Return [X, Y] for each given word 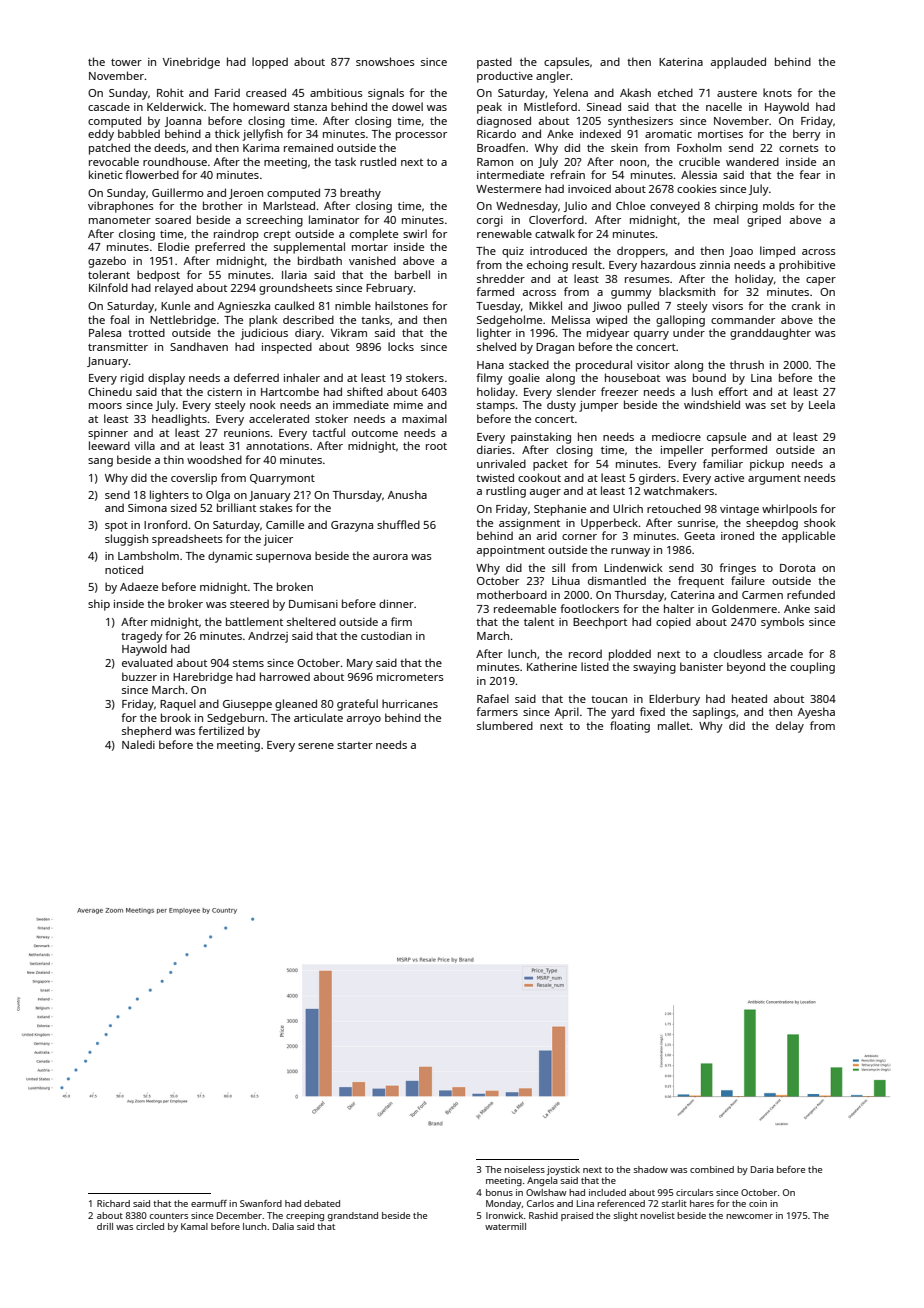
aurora [390, 557]
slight [626, 1216]
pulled [643, 307]
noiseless [524, 1169]
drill [105, 1226]
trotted [146, 332]
